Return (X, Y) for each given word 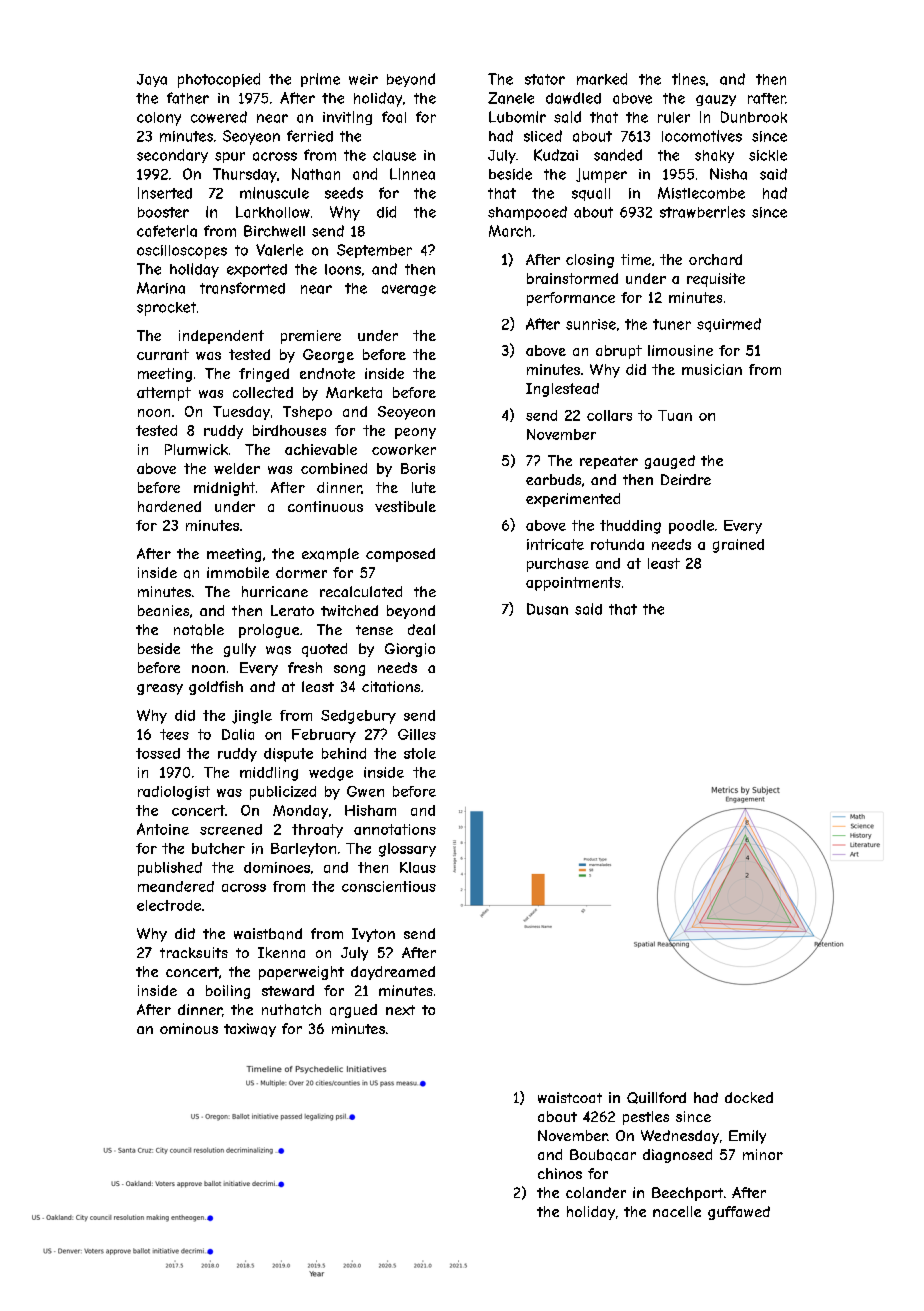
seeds (344, 193)
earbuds (553, 479)
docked (749, 1097)
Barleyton (303, 850)
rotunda (617, 544)
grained (738, 546)
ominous (189, 1028)
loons (343, 269)
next (400, 1010)
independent (221, 337)
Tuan (675, 415)
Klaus (418, 867)
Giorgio (410, 650)
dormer (301, 572)
